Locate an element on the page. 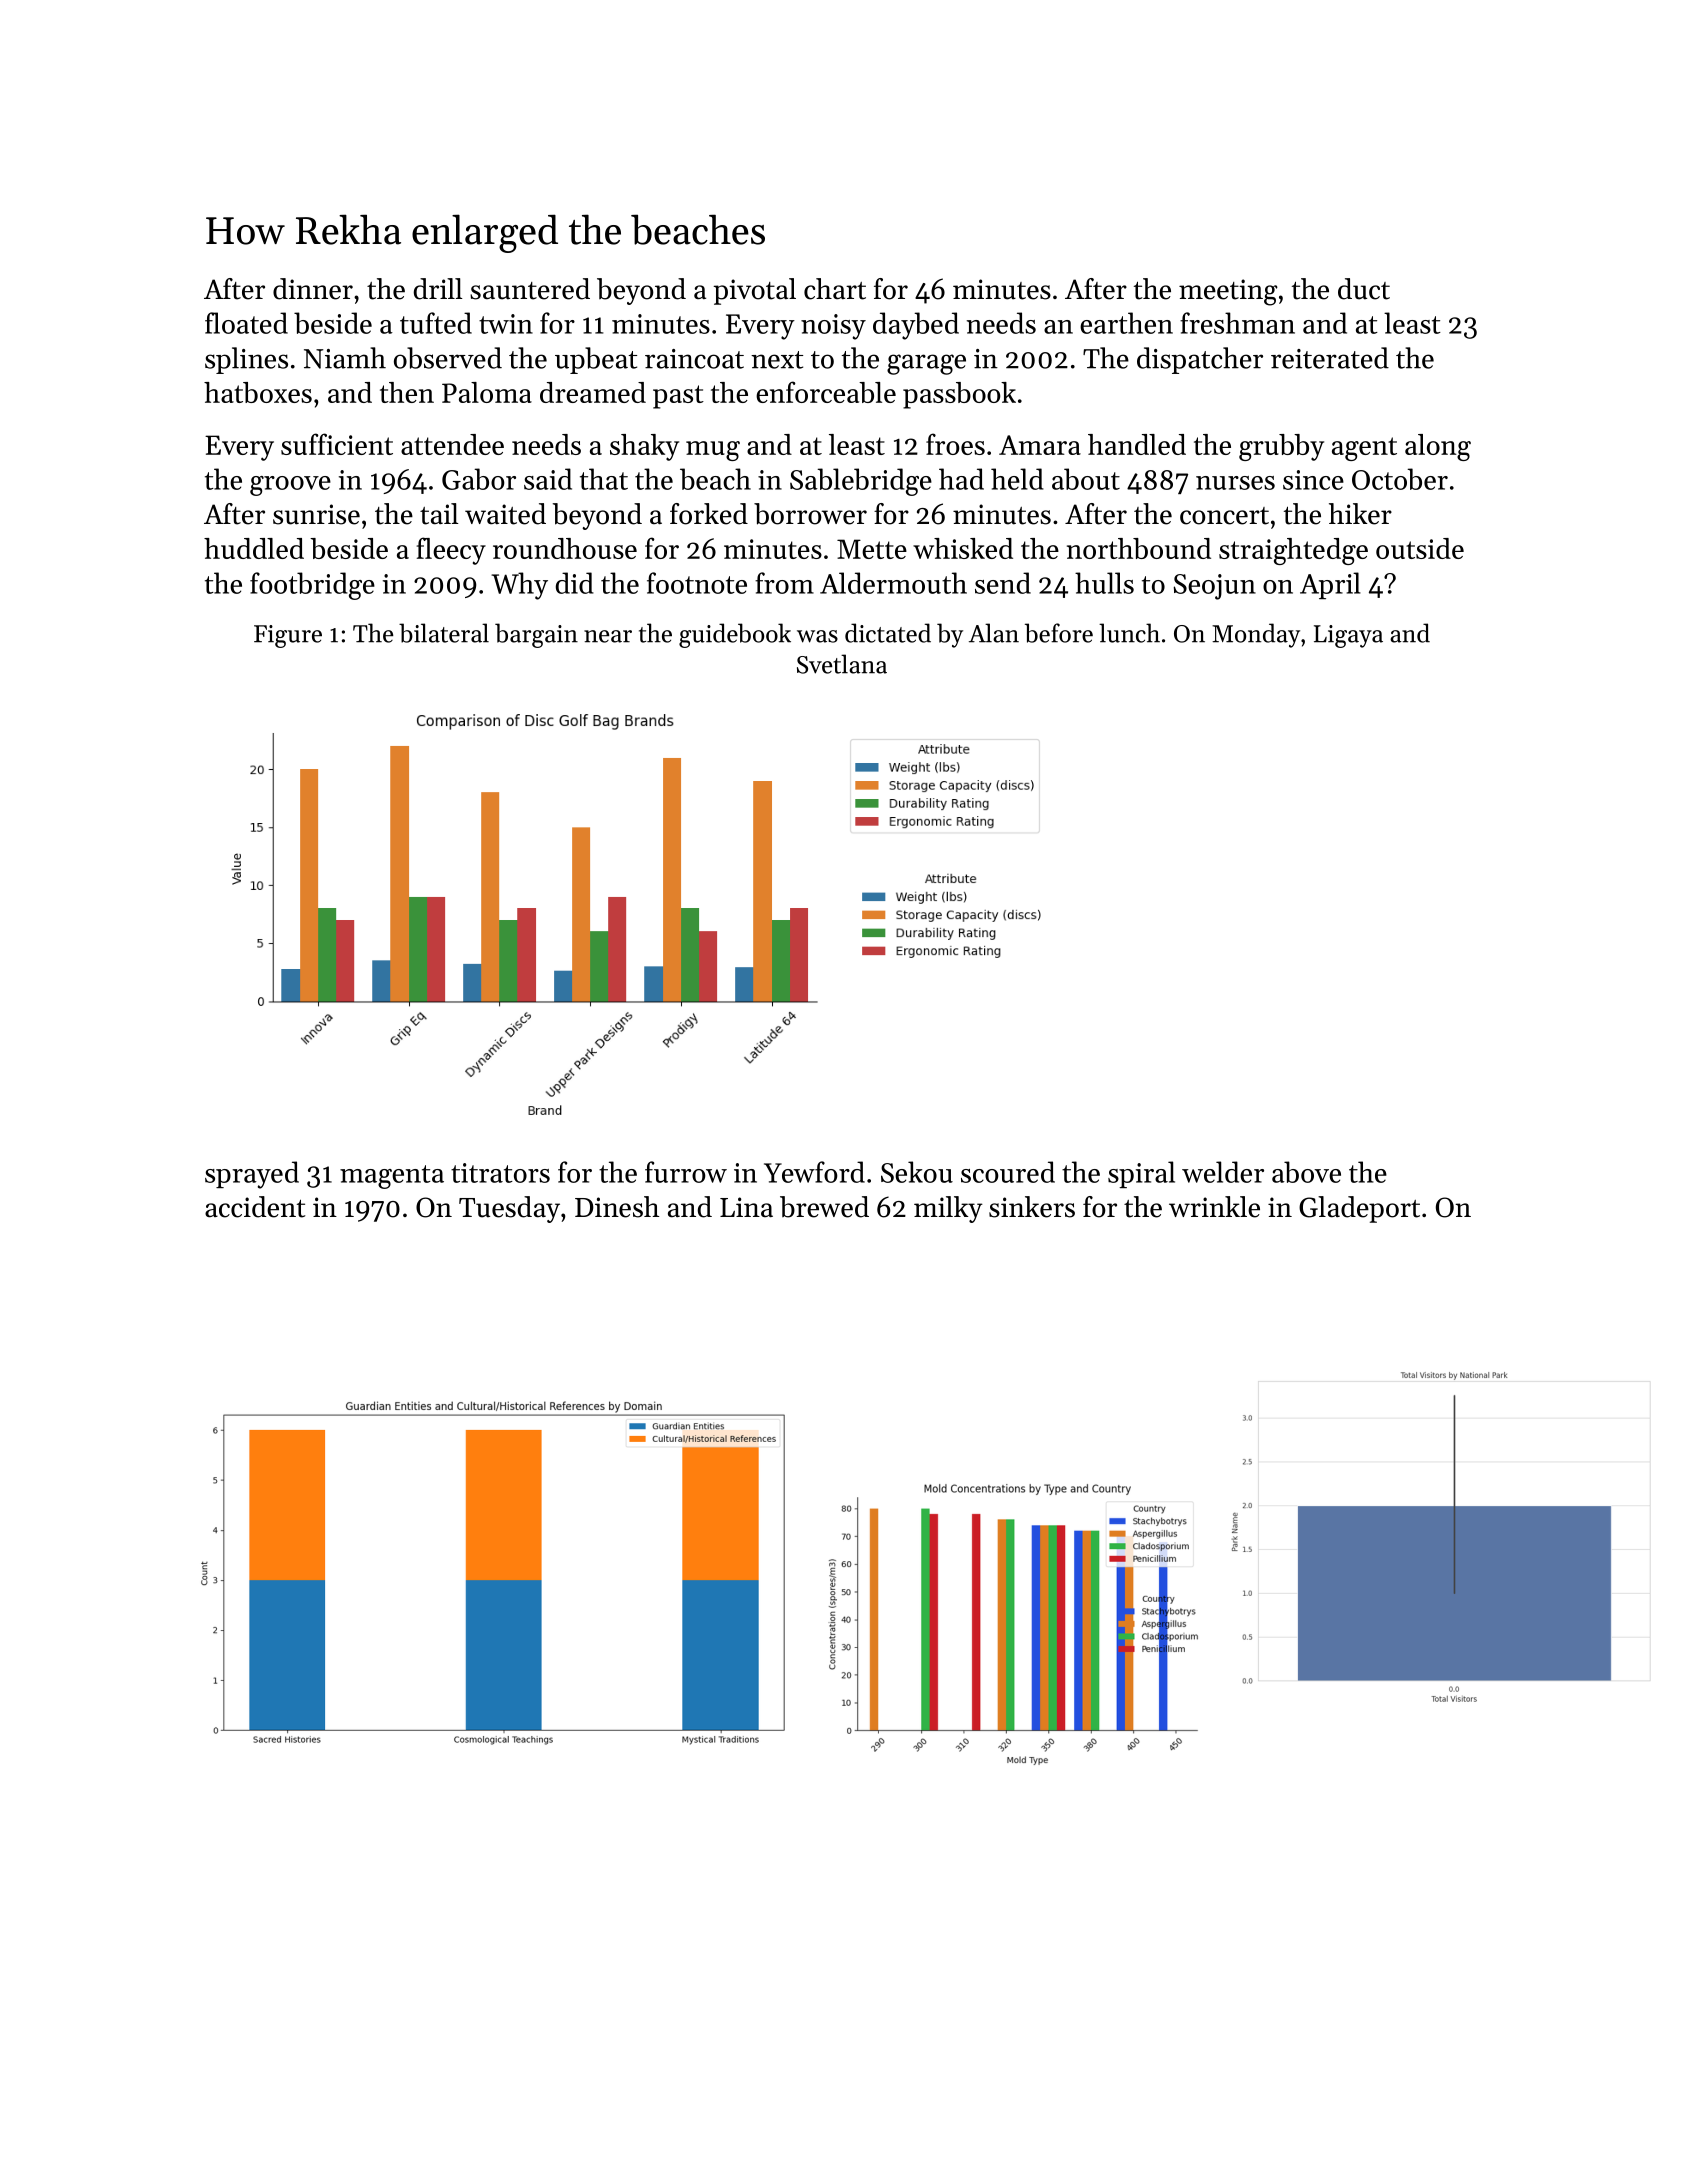  wrinkle is located at coordinates (1214, 1207).
